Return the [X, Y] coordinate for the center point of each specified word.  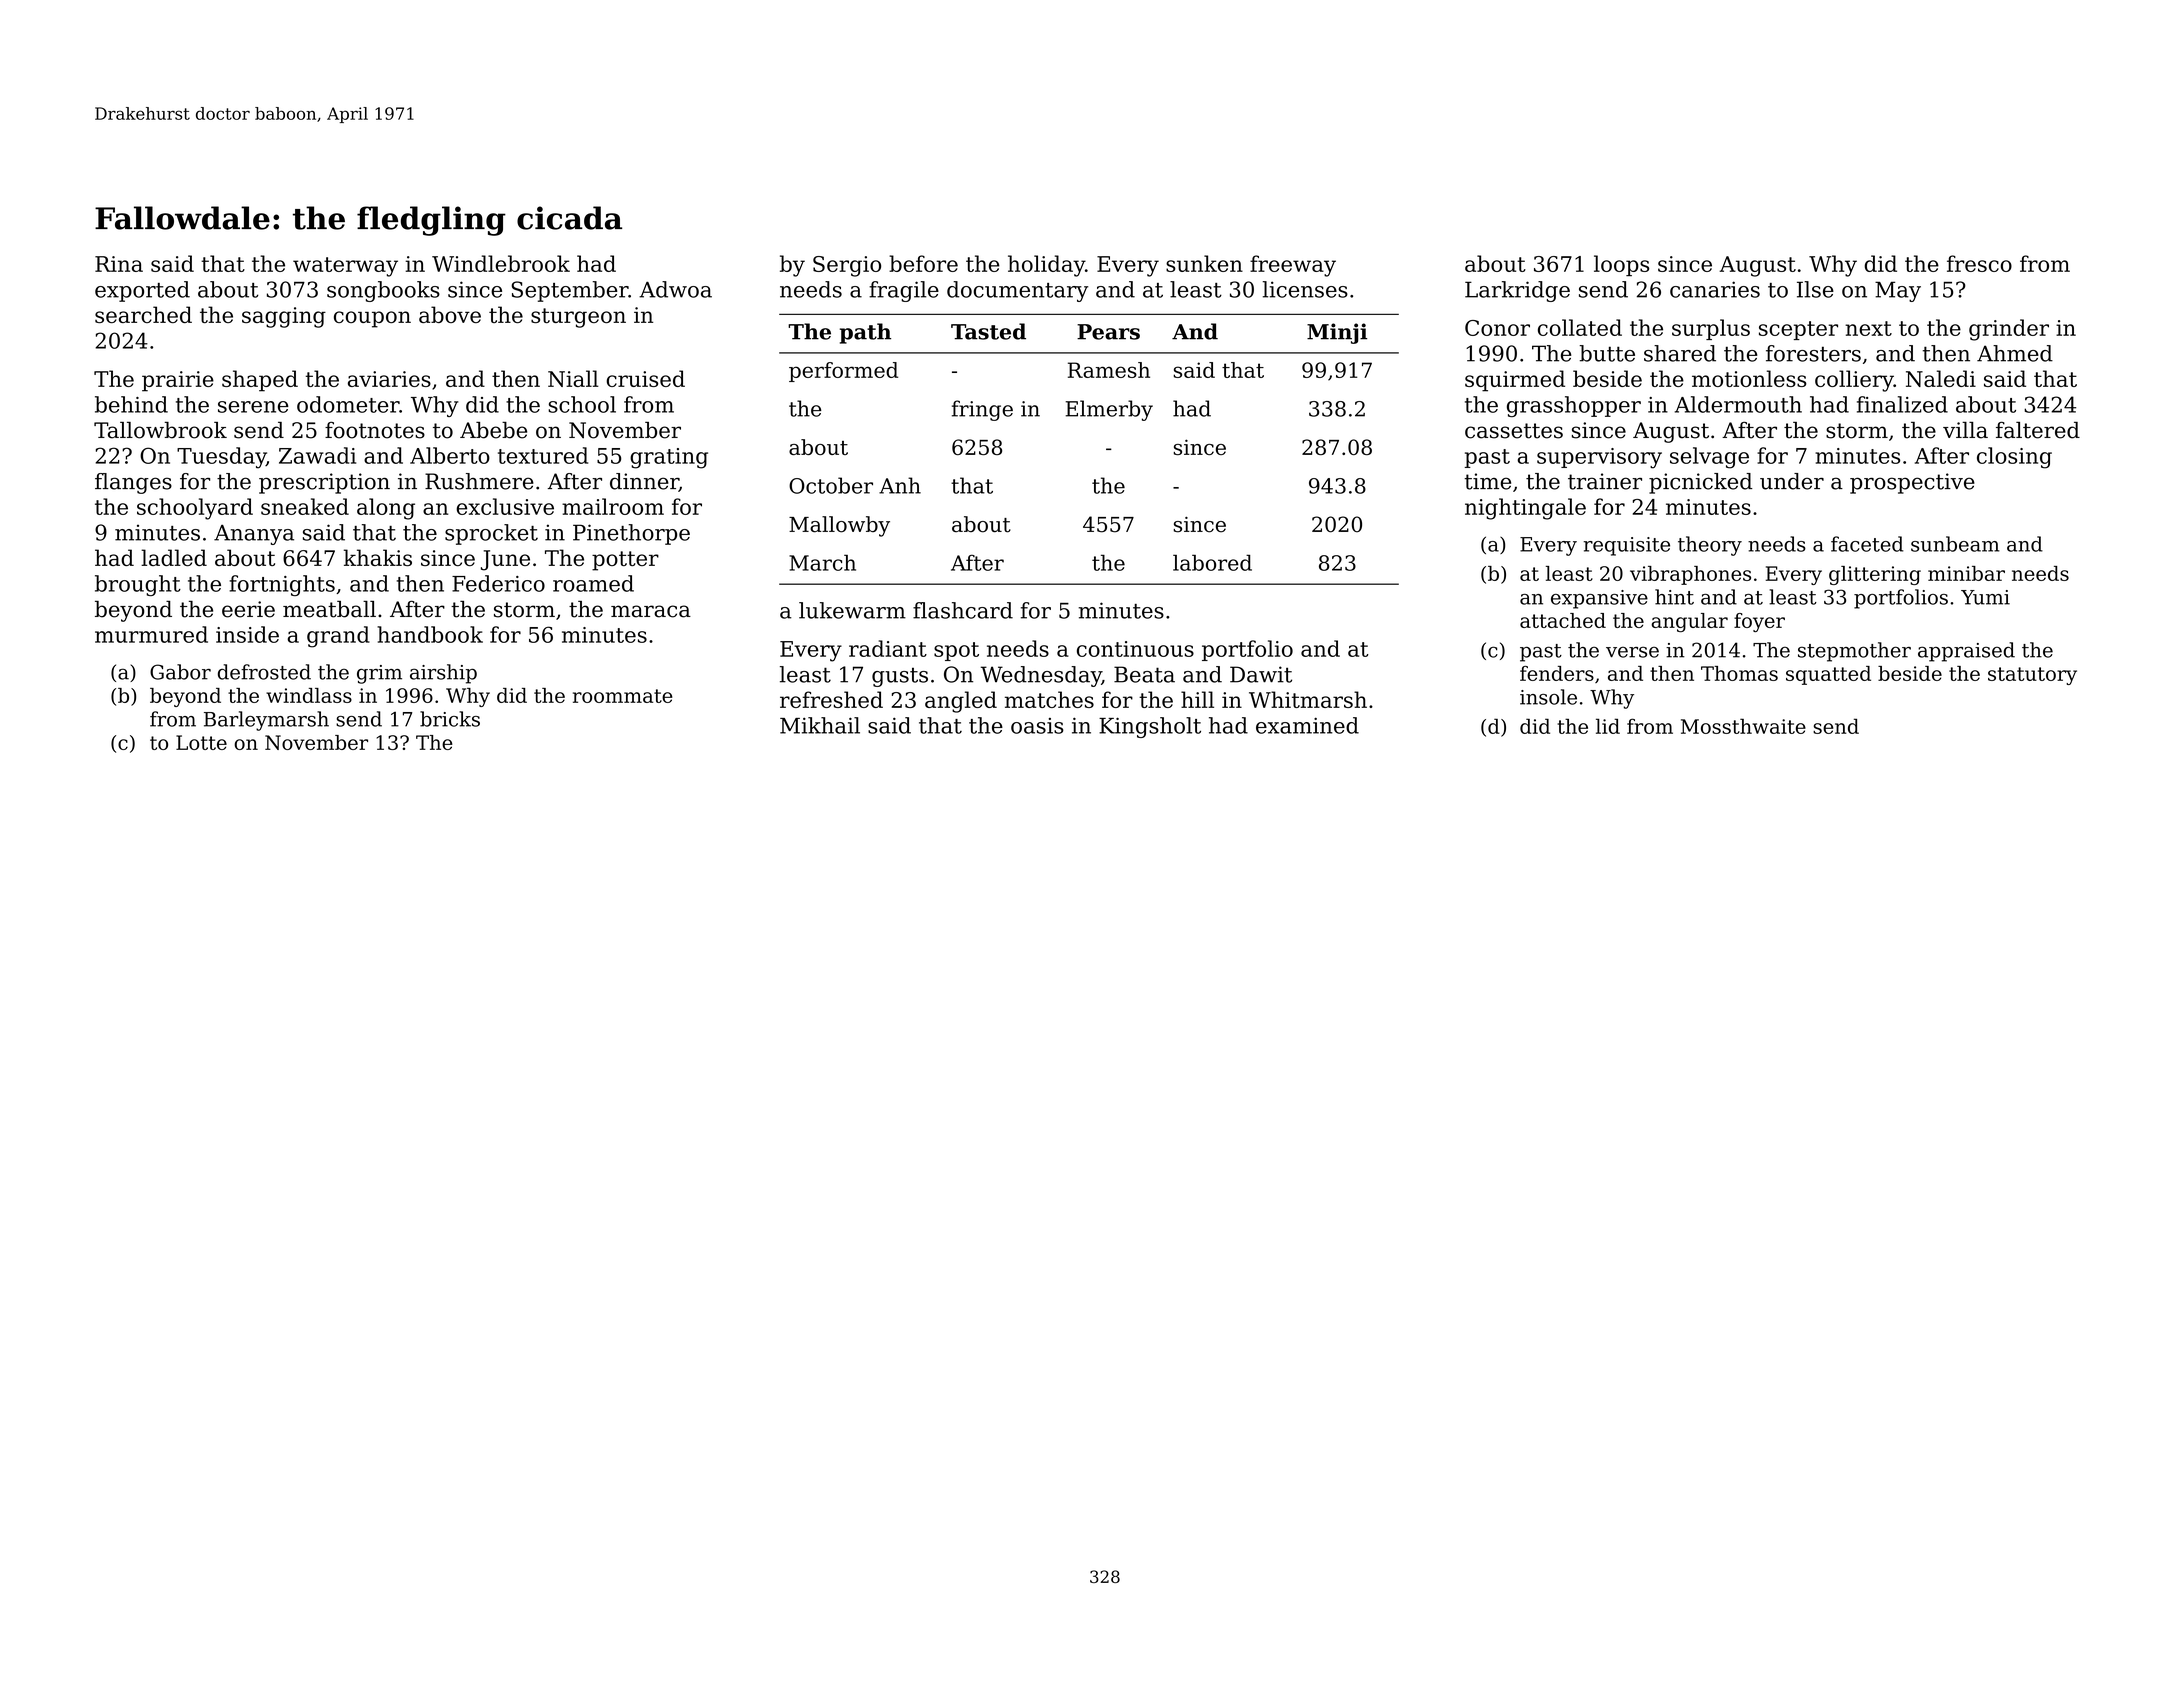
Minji [1337, 333]
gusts [900, 677]
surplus [1711, 329]
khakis [378, 557]
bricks [450, 719]
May [1898, 291]
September [569, 291]
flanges [133, 483]
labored [1212, 562]
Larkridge [1517, 291]
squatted [1828, 675]
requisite [1627, 546]
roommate [622, 696]
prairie [178, 381]
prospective [1912, 483]
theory [1710, 546]
